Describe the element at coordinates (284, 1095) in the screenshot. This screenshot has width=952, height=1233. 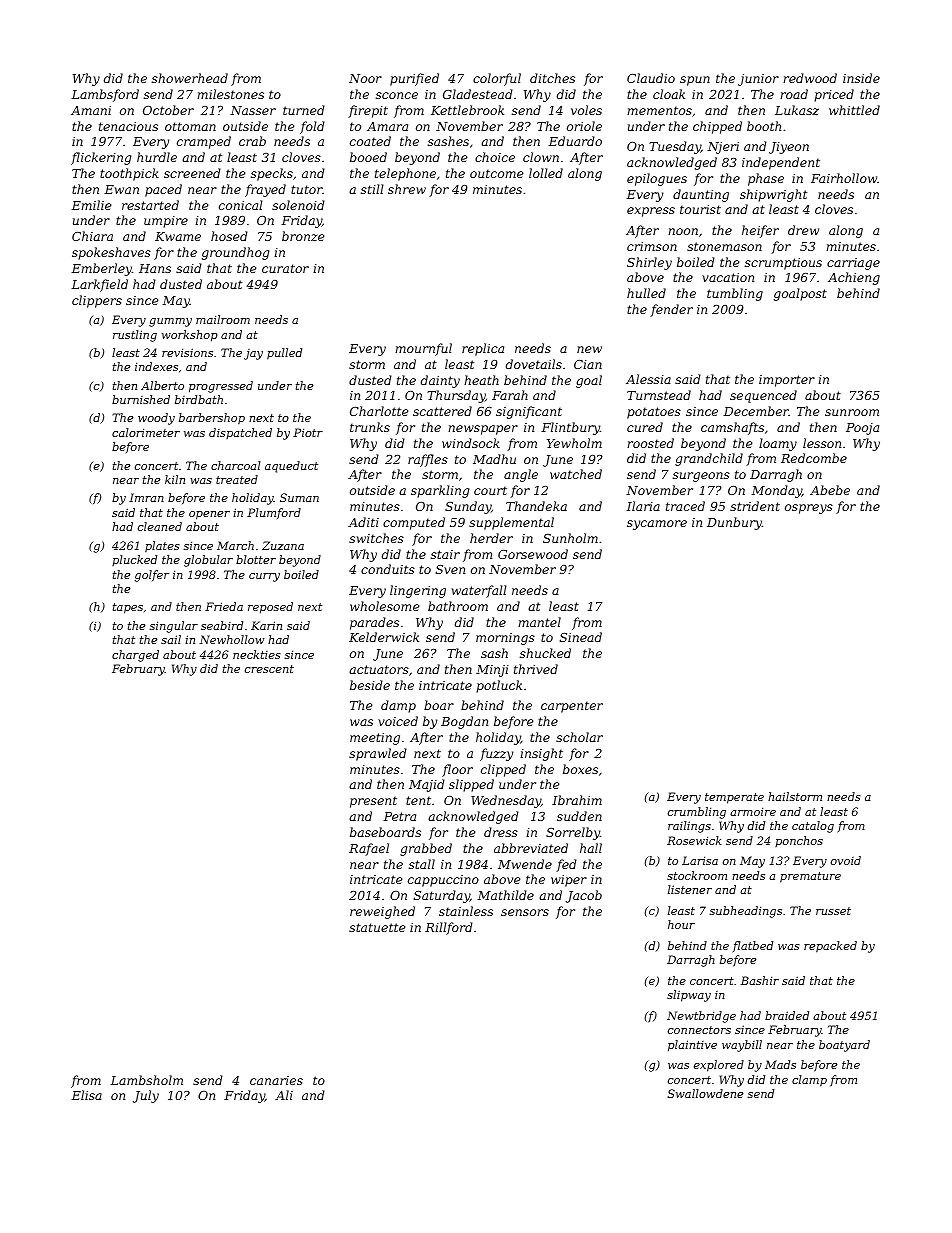
I see `Ali` at that location.
